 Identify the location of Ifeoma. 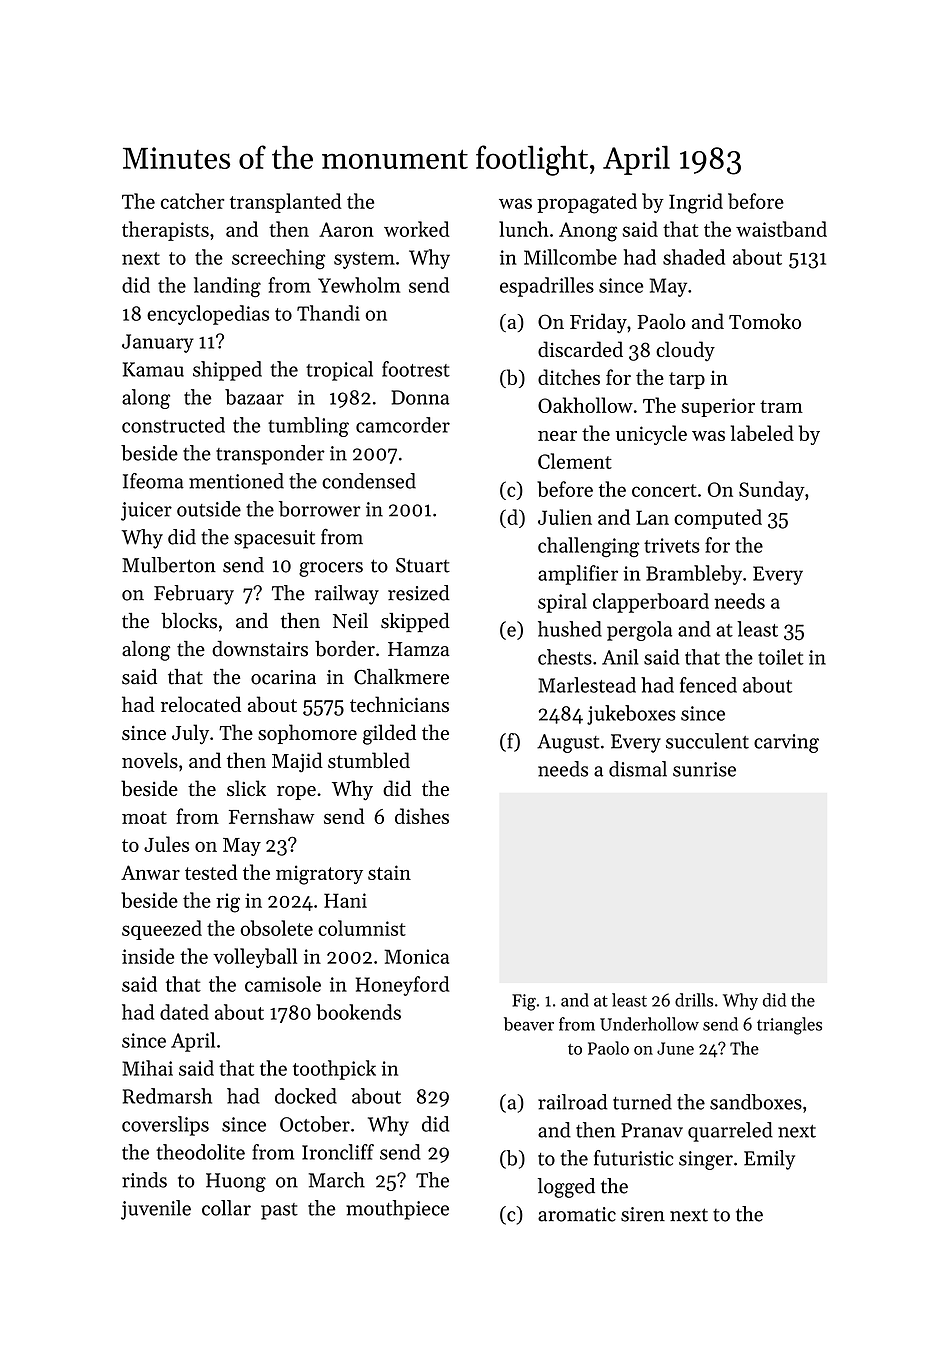
(153, 481).
